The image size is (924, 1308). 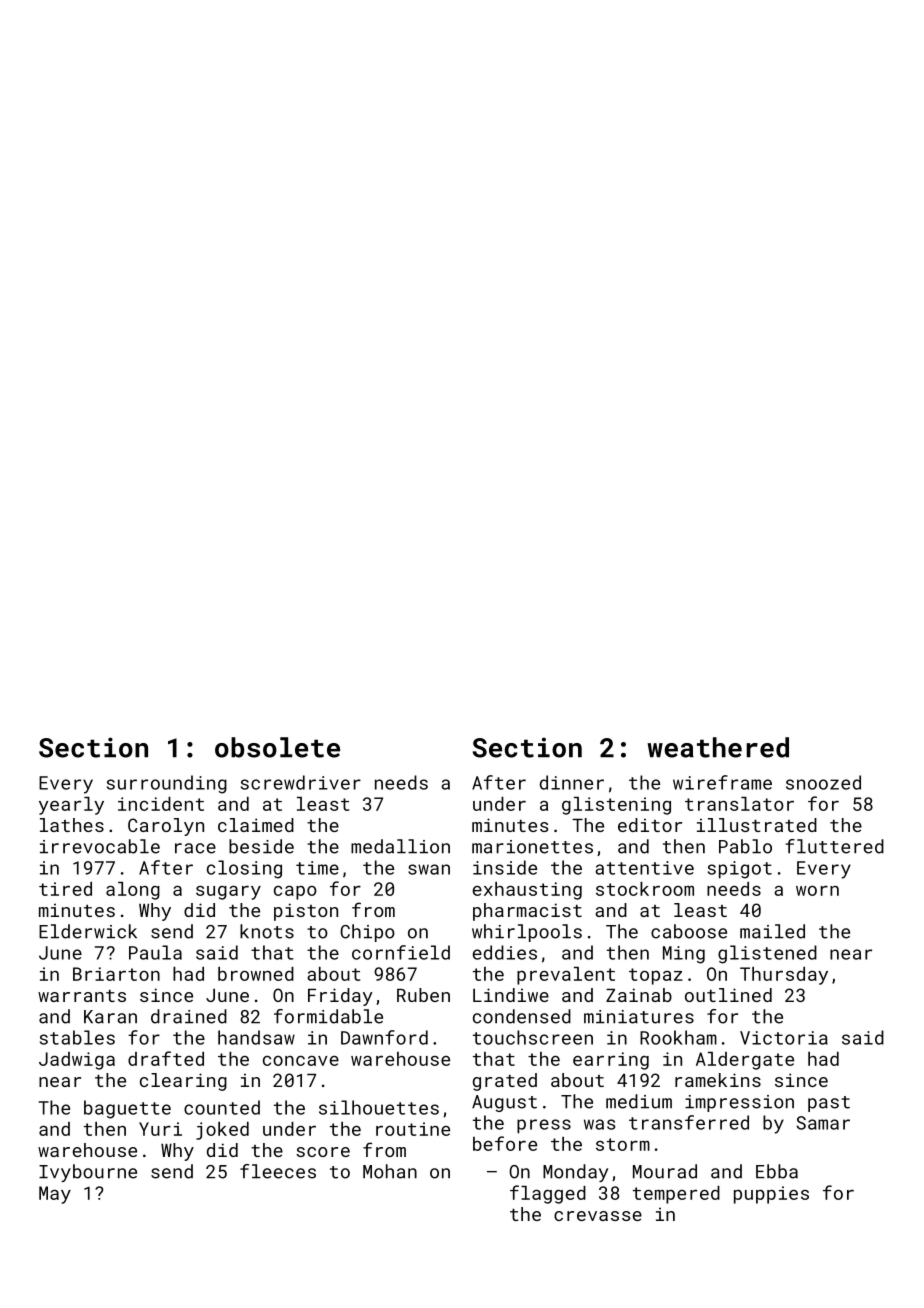 I want to click on obsolete, so click(x=277, y=747).
